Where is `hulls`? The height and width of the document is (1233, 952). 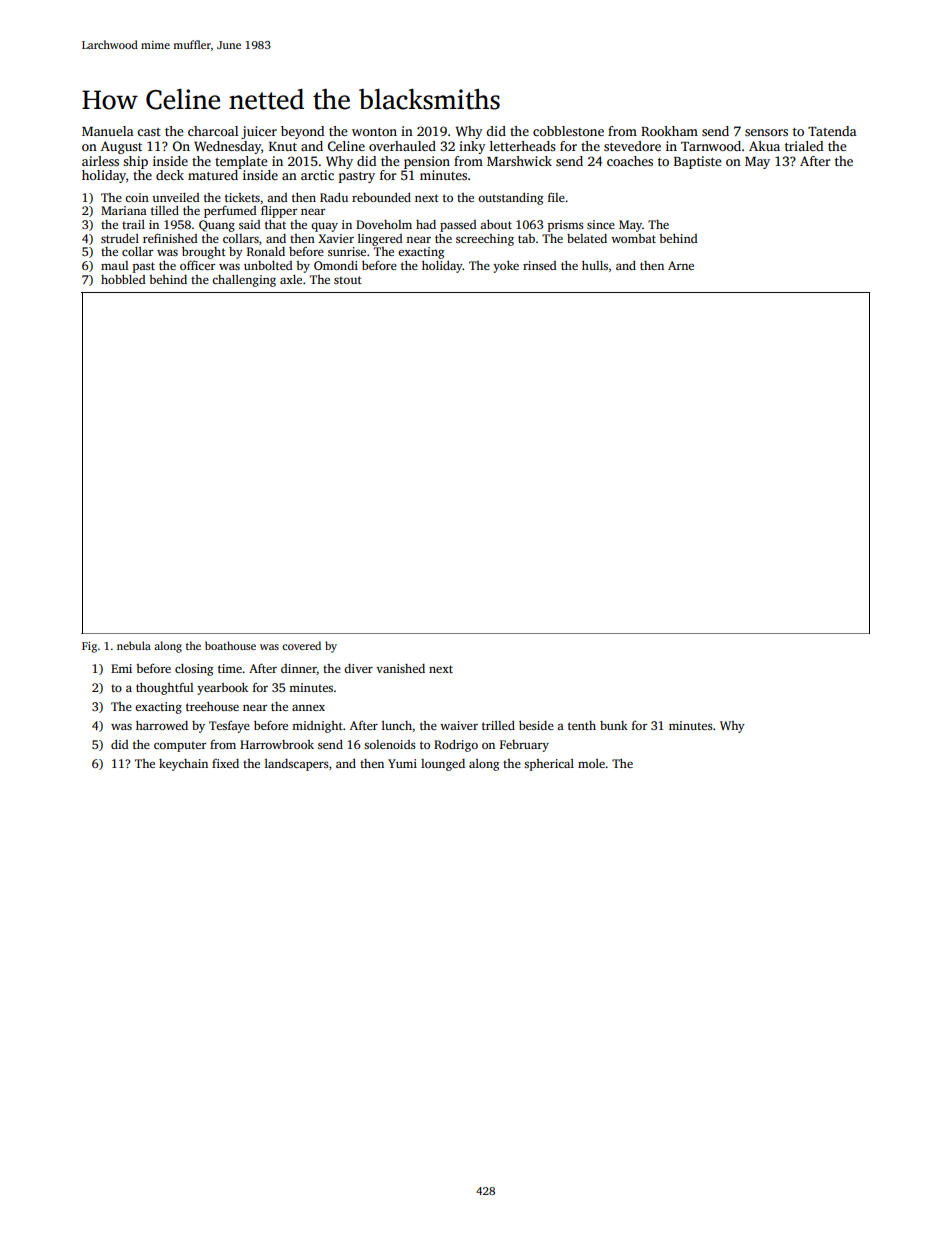 hulls is located at coordinates (595, 265).
